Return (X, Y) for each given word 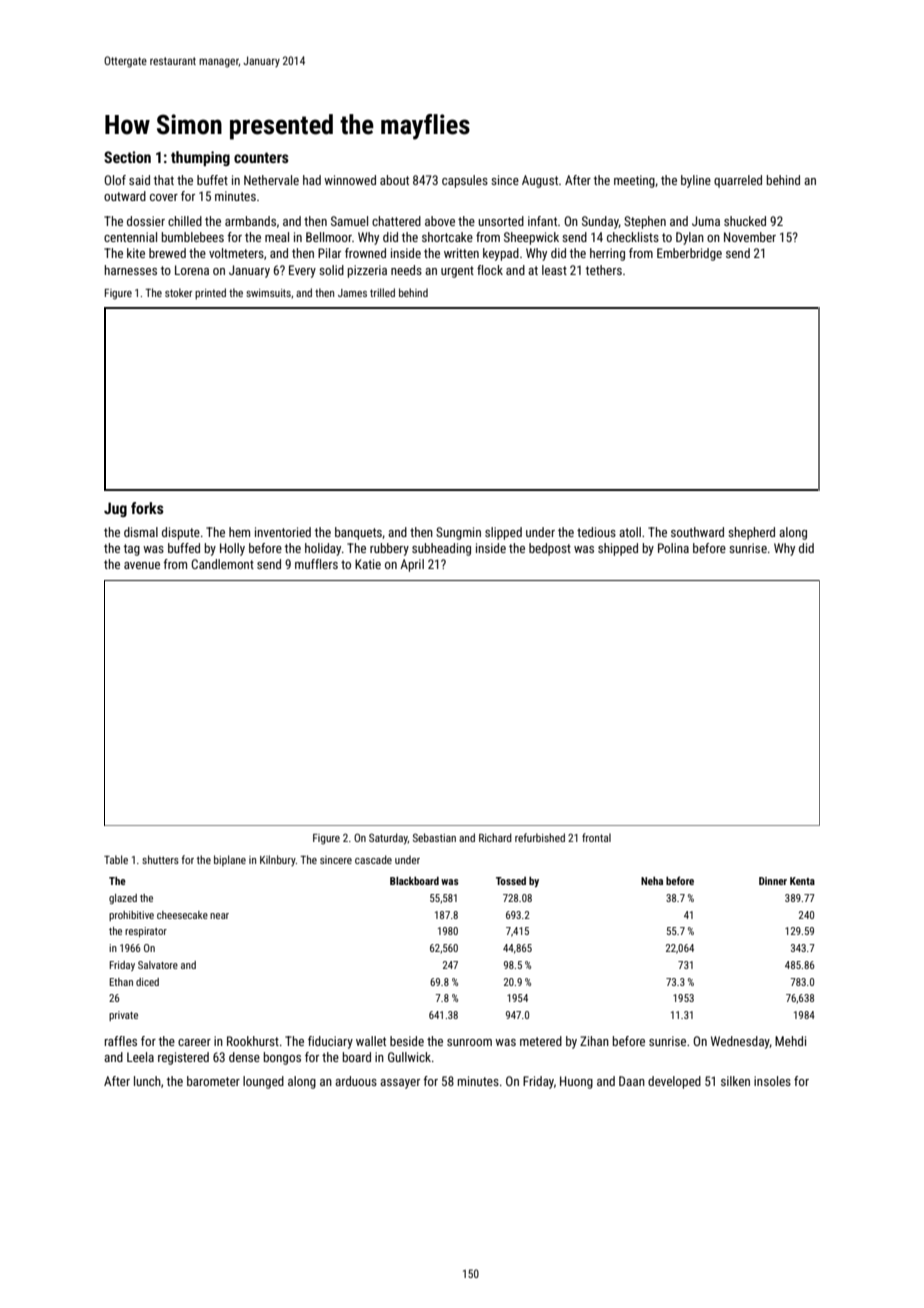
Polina (673, 548)
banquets (358, 533)
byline (696, 181)
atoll (630, 532)
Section (127, 157)
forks (147, 508)
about (394, 180)
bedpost (550, 549)
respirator (146, 932)
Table (116, 859)
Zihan (594, 1041)
